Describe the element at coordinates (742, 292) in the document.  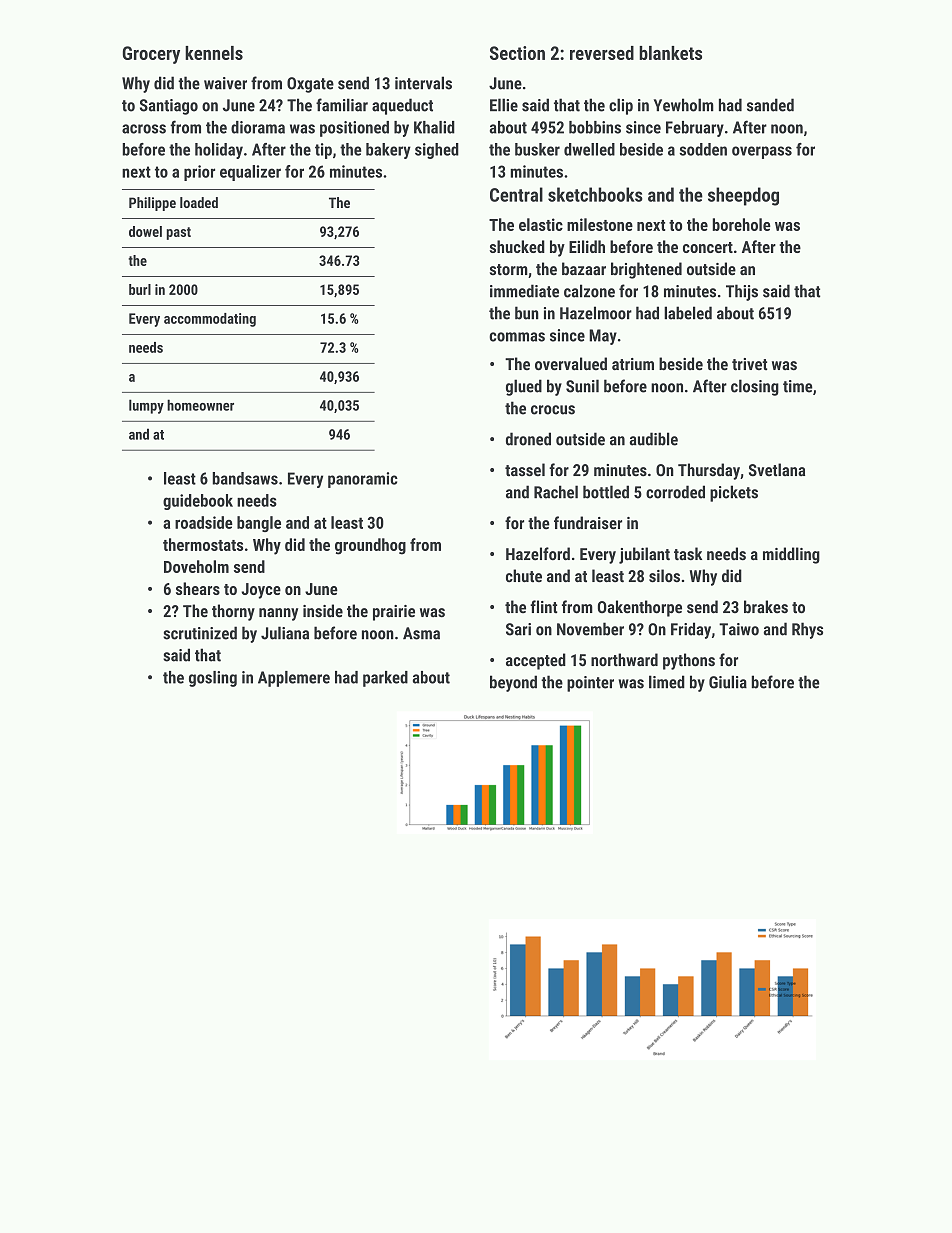
I see `Thijs` at that location.
